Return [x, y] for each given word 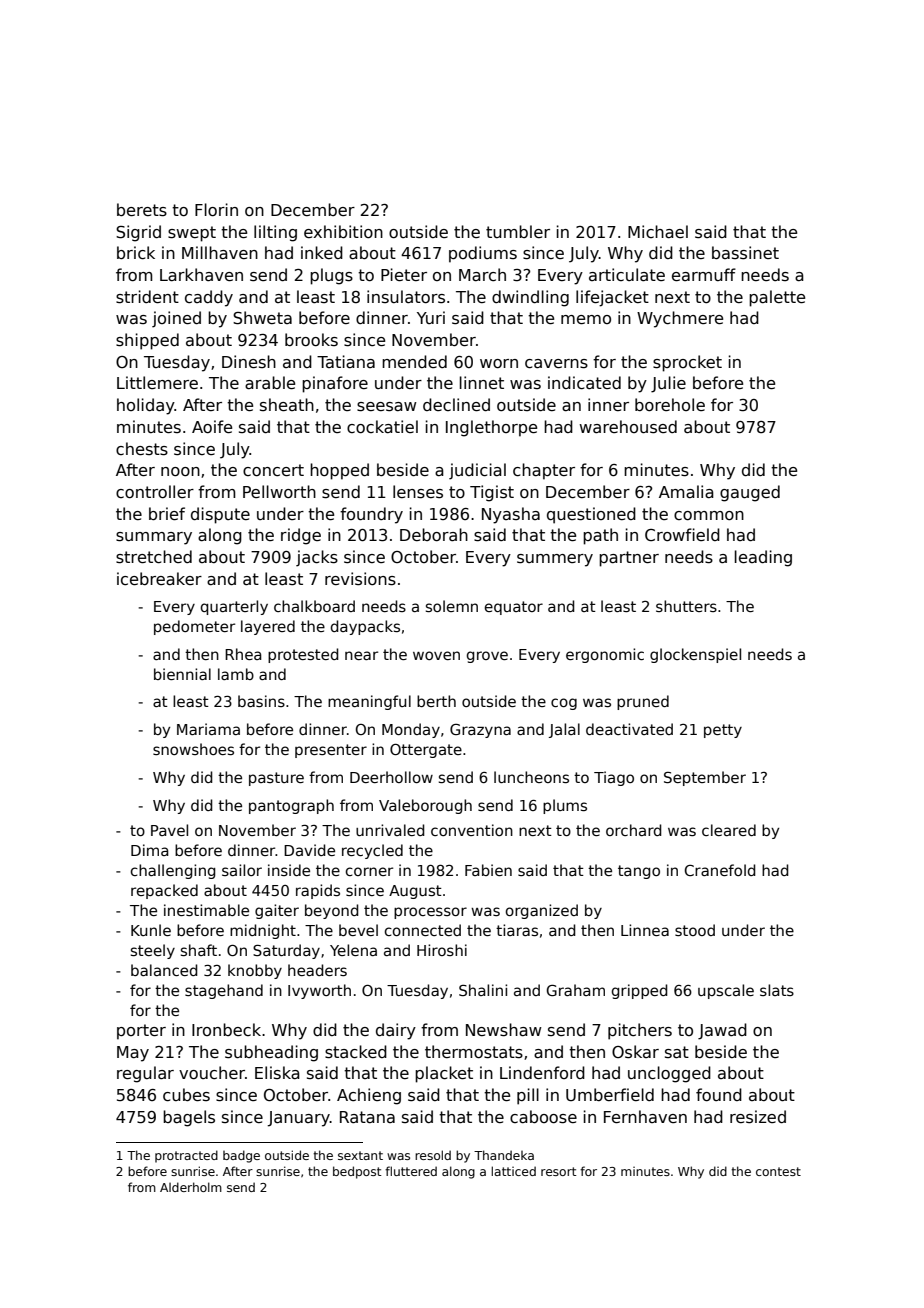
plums [565, 806]
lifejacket [612, 298]
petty [723, 731]
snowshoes [193, 749]
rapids [318, 891]
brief [167, 513]
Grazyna [480, 731]
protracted [186, 1156]
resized [758, 1117]
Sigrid [138, 233]
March [482, 275]
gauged [750, 493]
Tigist [492, 493]
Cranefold [720, 870]
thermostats [474, 1052]
